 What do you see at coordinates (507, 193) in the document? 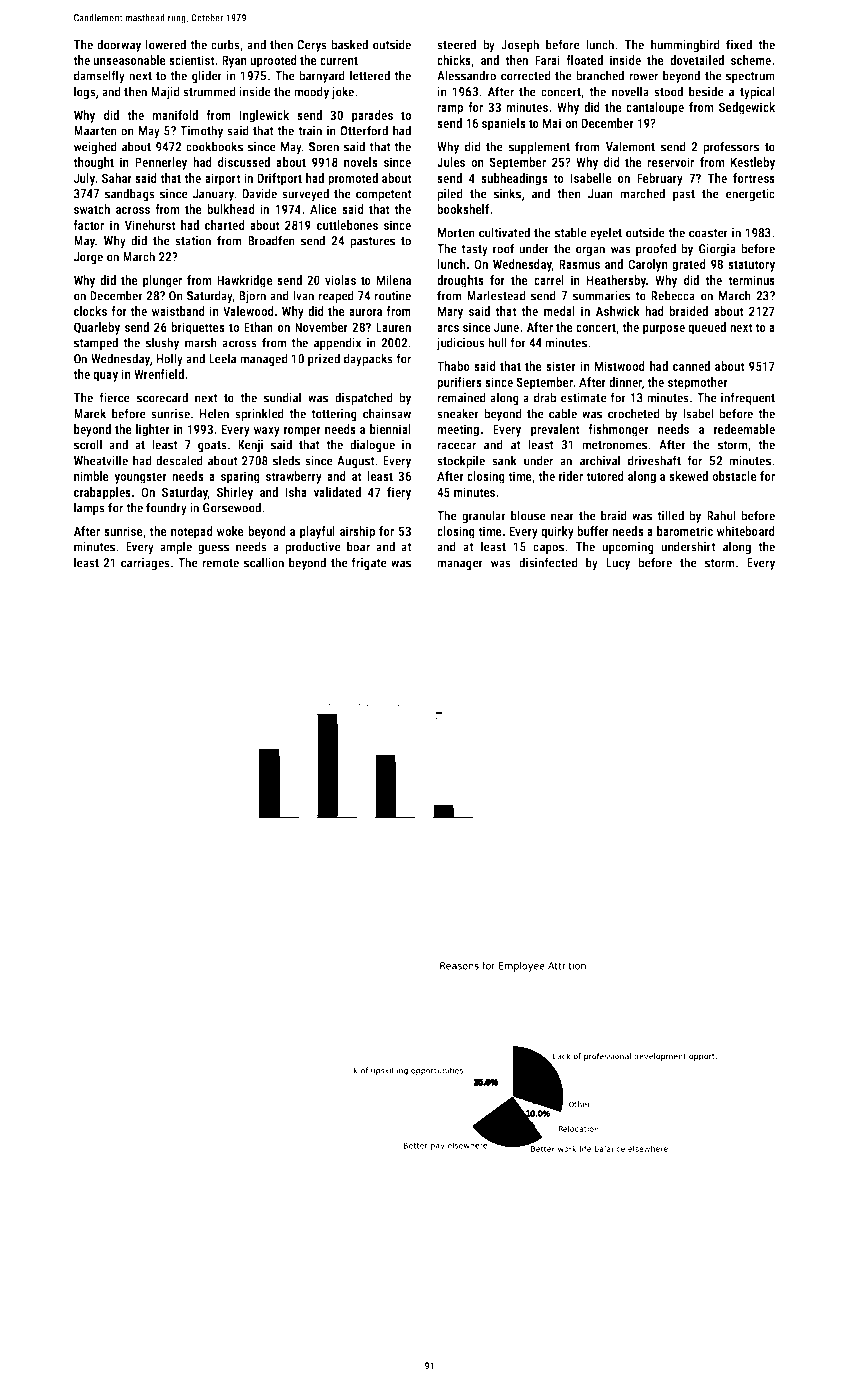
I see `sinks` at bounding box center [507, 193].
